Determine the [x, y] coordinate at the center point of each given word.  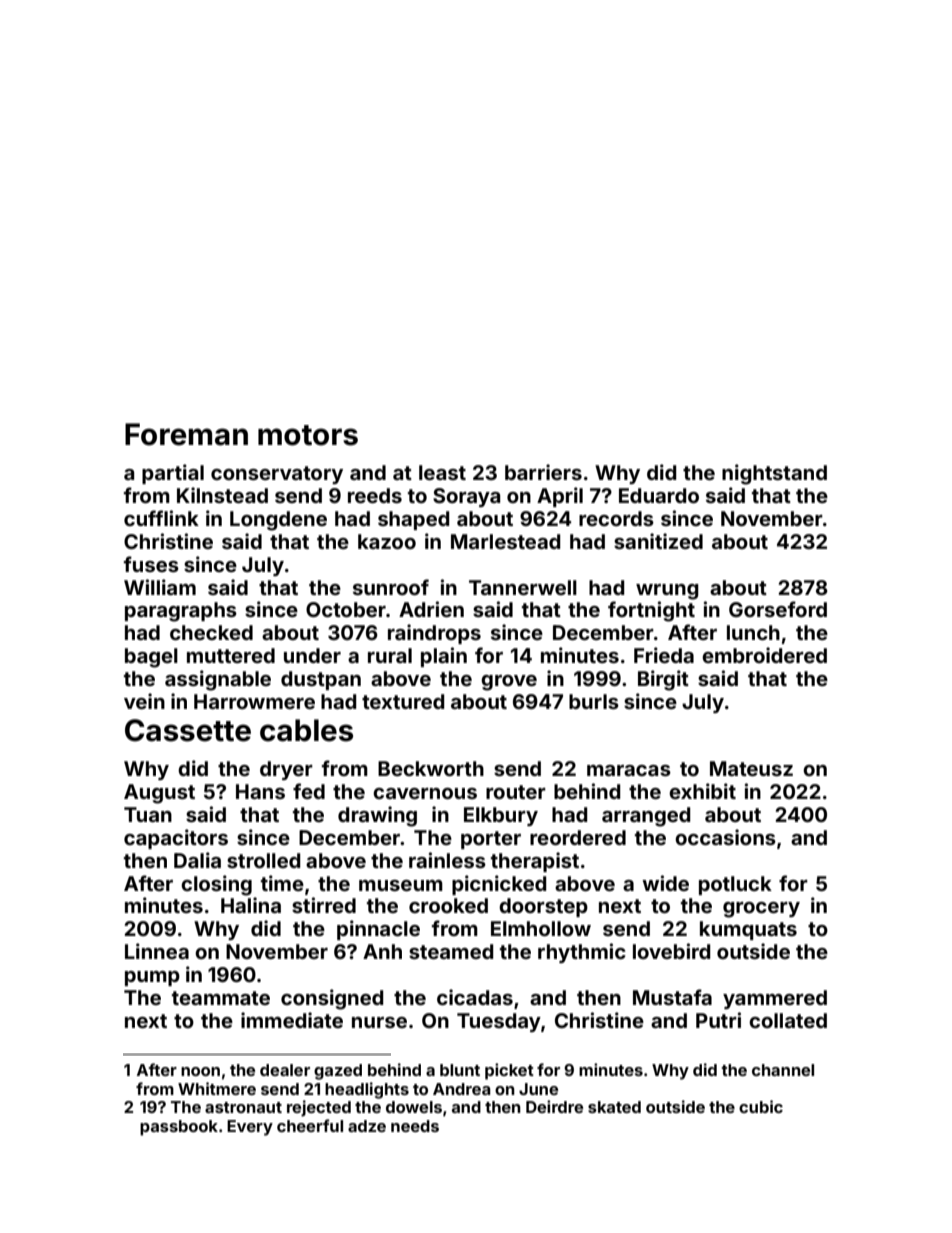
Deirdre [554, 1106]
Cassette [188, 730]
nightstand [774, 474]
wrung [667, 592]
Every [250, 1128]
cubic [761, 1106]
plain [444, 657]
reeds [375, 495]
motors [308, 435]
